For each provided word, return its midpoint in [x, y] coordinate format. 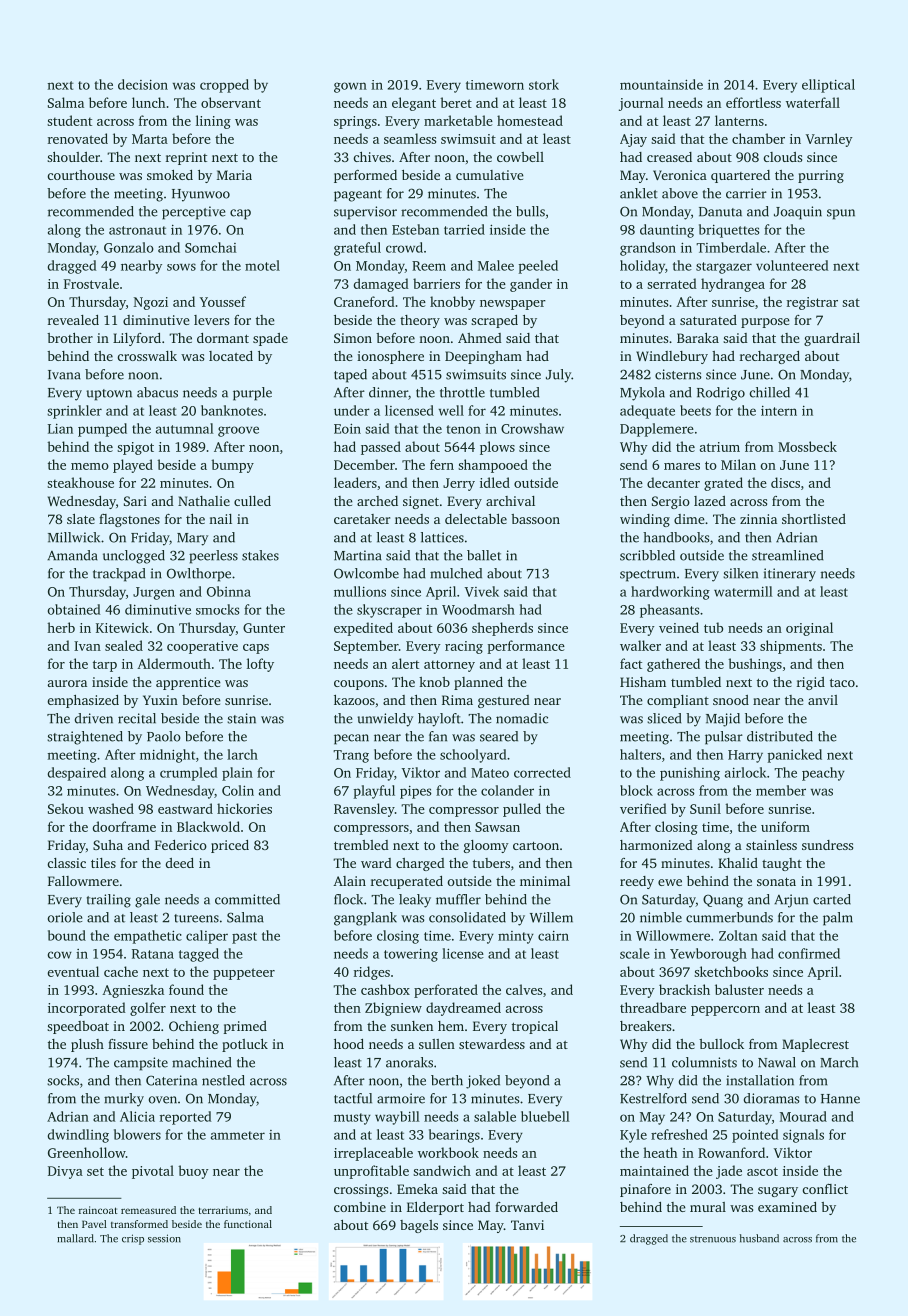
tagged [199, 955]
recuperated [407, 882]
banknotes [232, 410]
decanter [673, 482]
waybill [397, 1118]
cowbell [520, 157]
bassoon [535, 519]
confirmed [809, 953]
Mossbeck [807, 446]
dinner [388, 392]
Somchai [211, 247]
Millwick [74, 537]
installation [760, 1080]
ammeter [238, 1135]
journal [641, 104]
